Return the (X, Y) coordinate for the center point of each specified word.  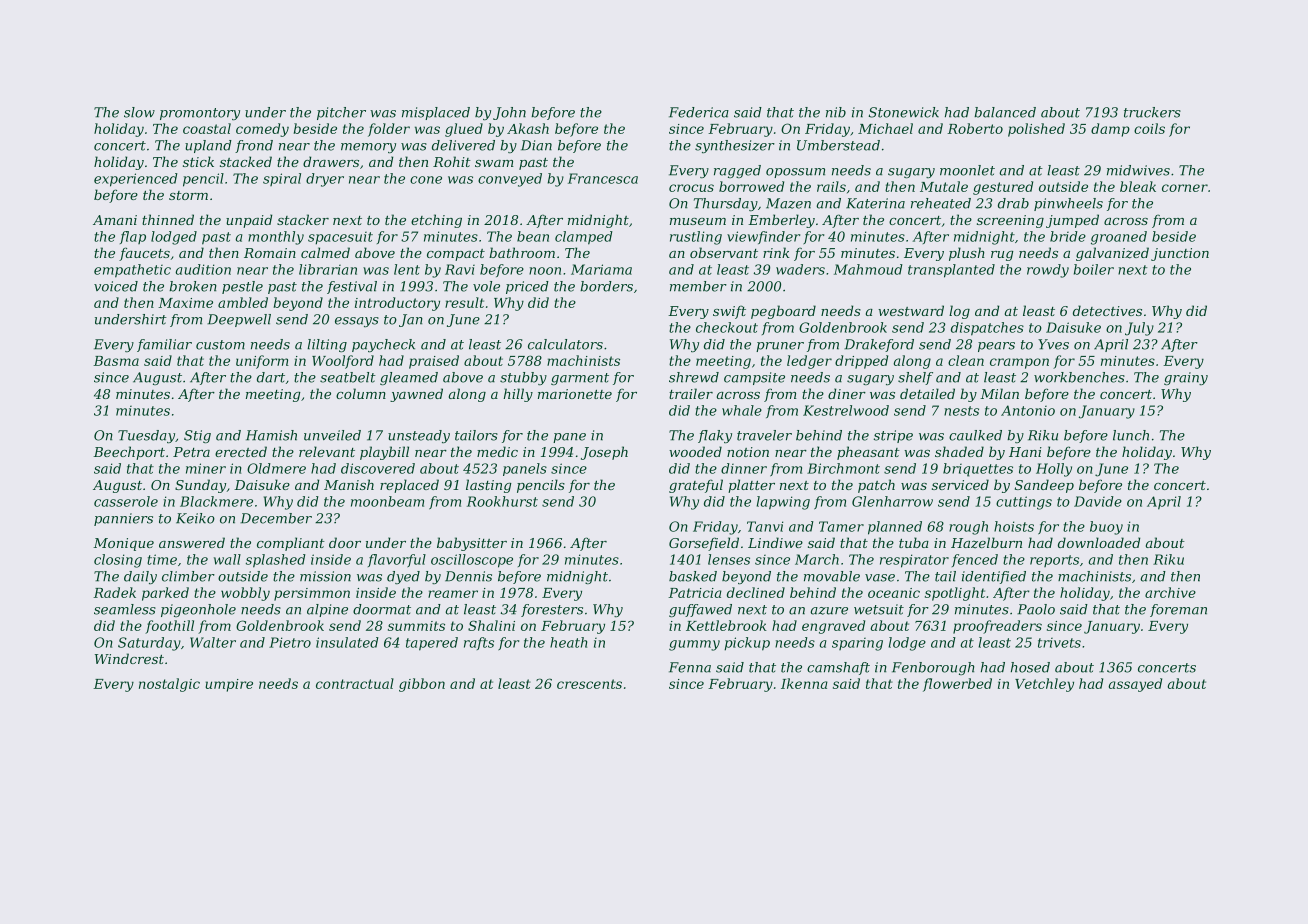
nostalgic (169, 685)
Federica (699, 112)
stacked (246, 161)
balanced (1005, 112)
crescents (589, 684)
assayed (1135, 685)
